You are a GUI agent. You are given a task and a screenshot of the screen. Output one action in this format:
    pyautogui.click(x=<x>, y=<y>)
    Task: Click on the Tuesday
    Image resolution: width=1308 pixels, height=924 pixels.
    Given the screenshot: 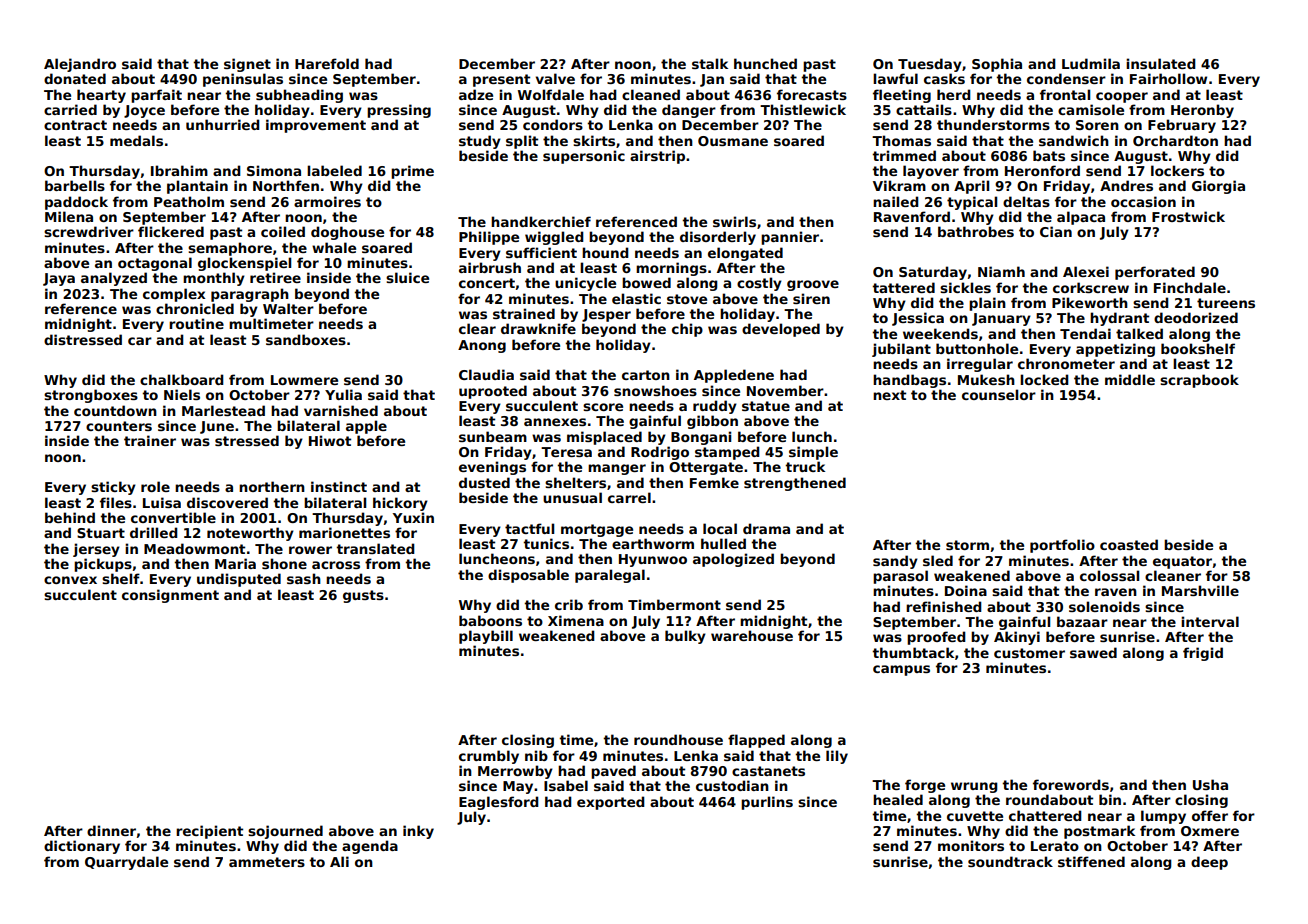 What is the action you would take?
    pyautogui.click(x=930, y=65)
